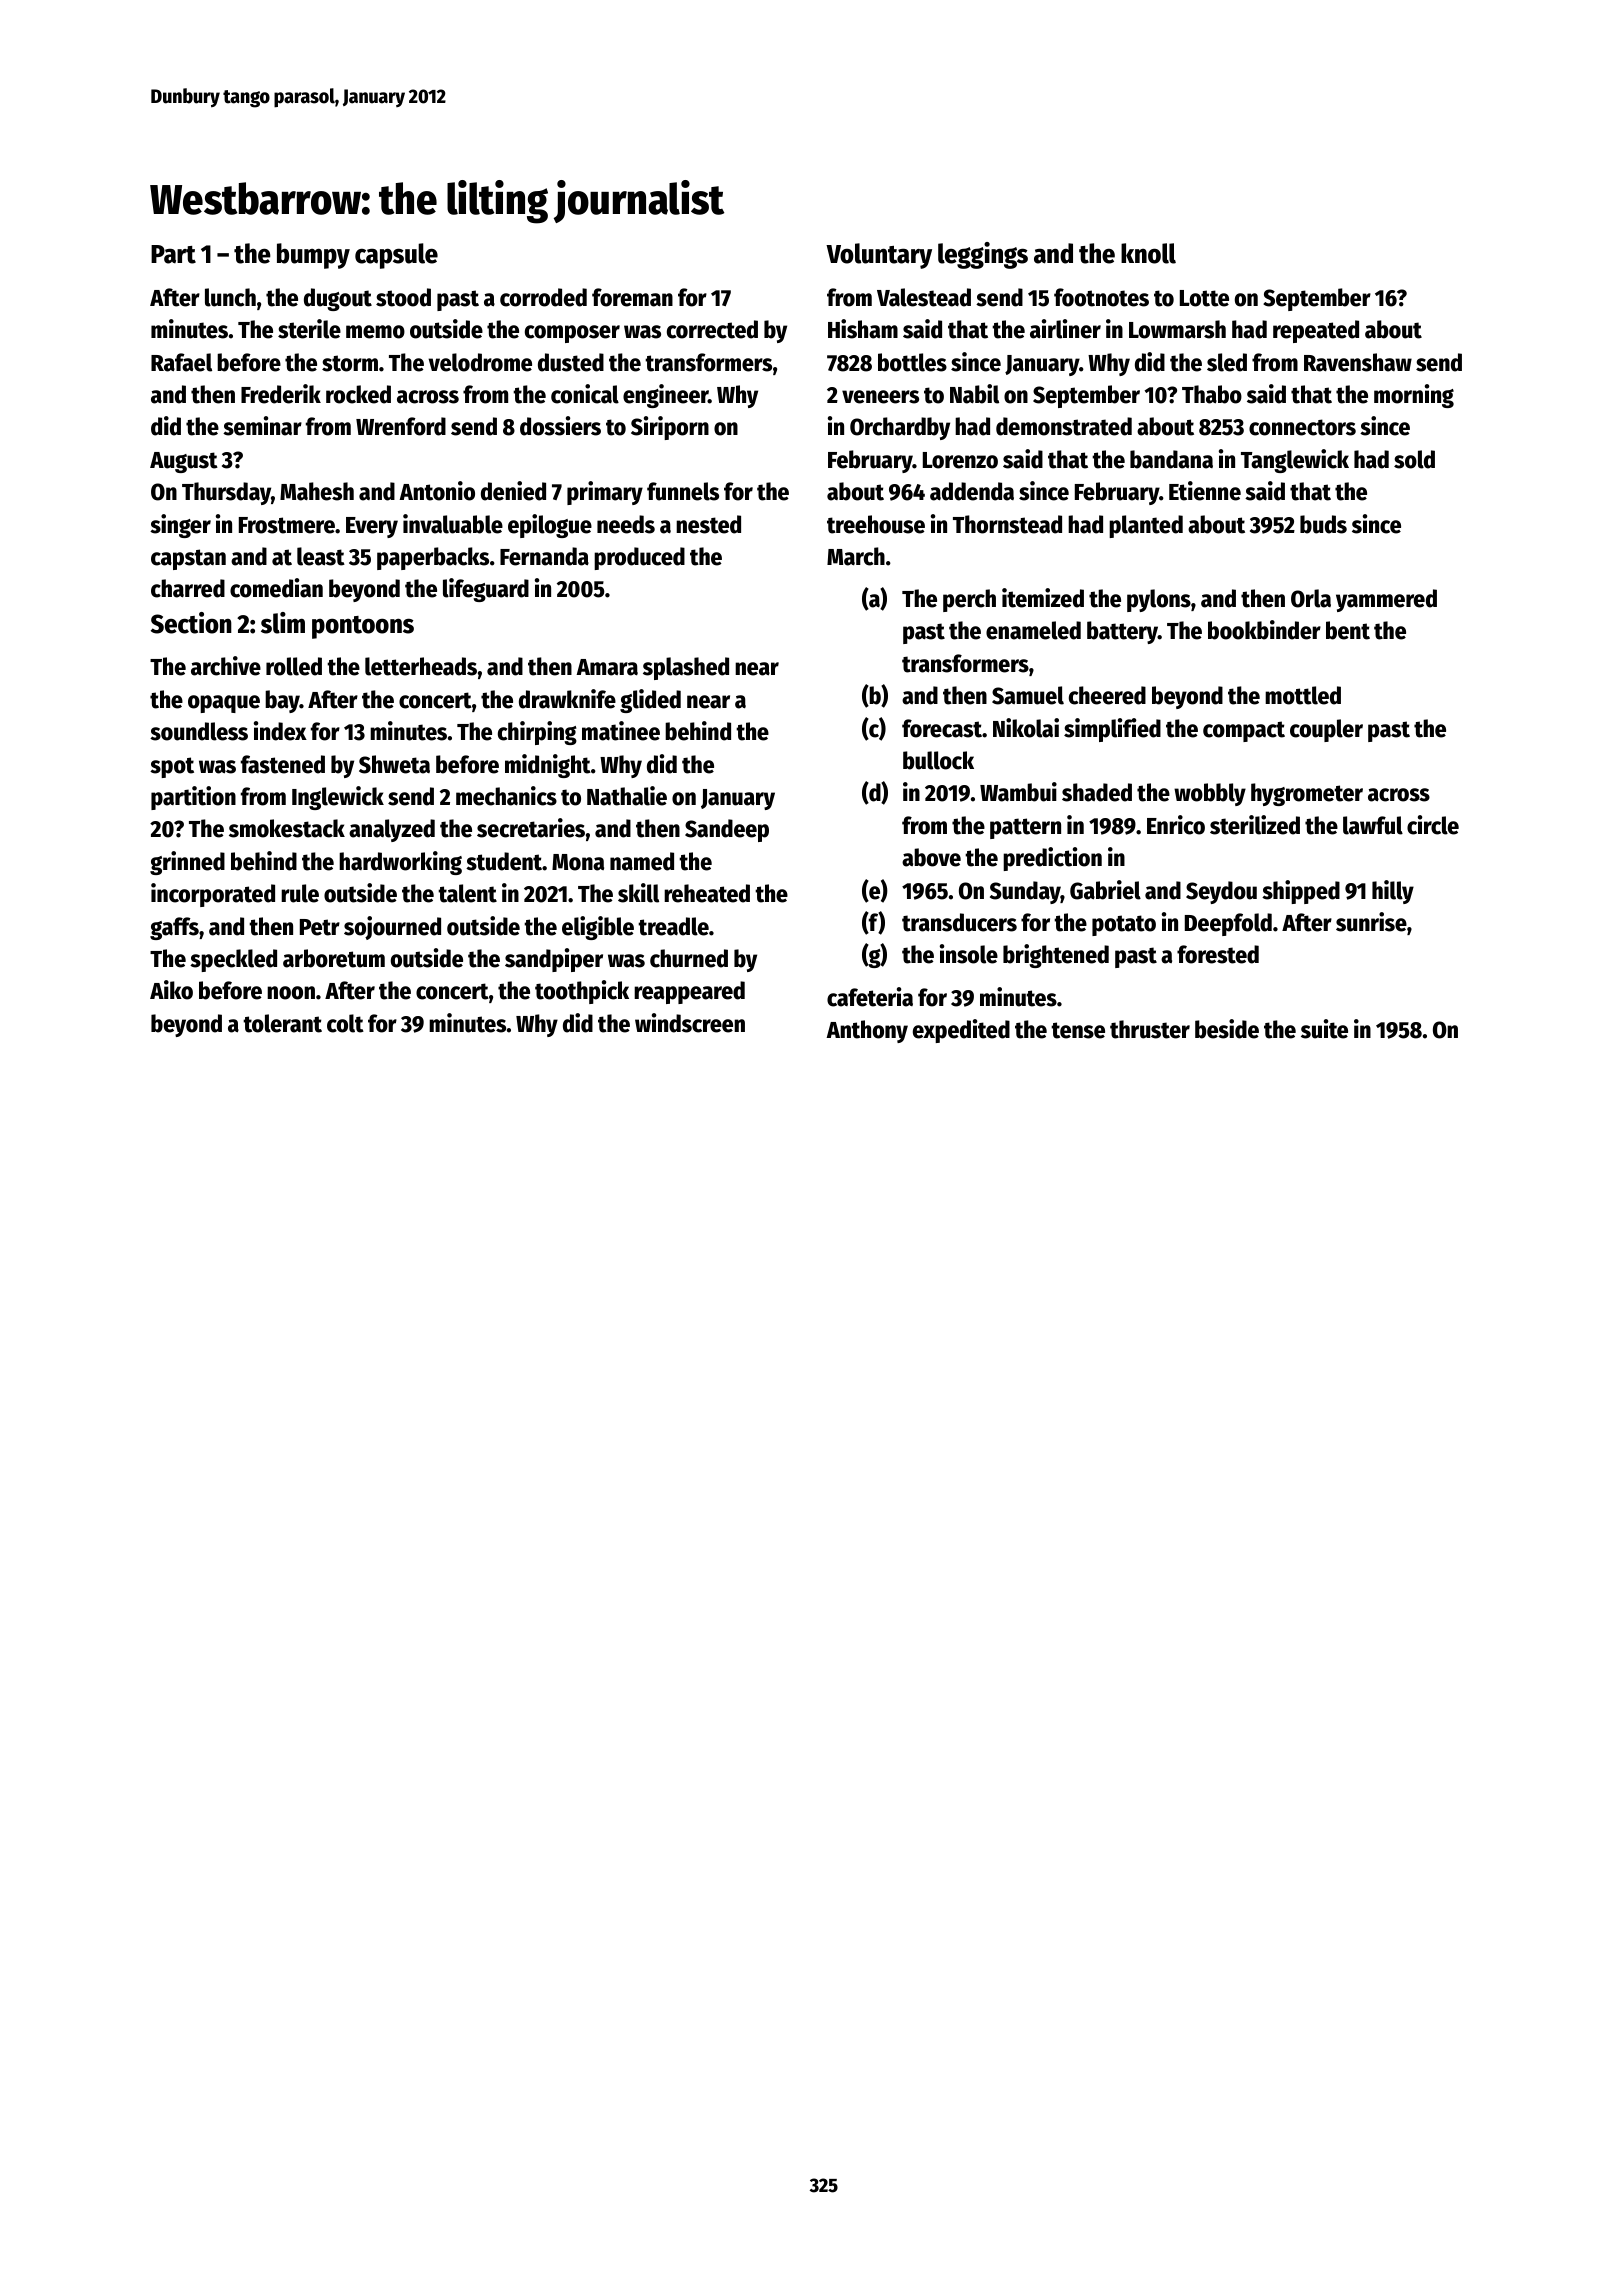 The image size is (1620, 2292). I want to click on circle, so click(1433, 825).
